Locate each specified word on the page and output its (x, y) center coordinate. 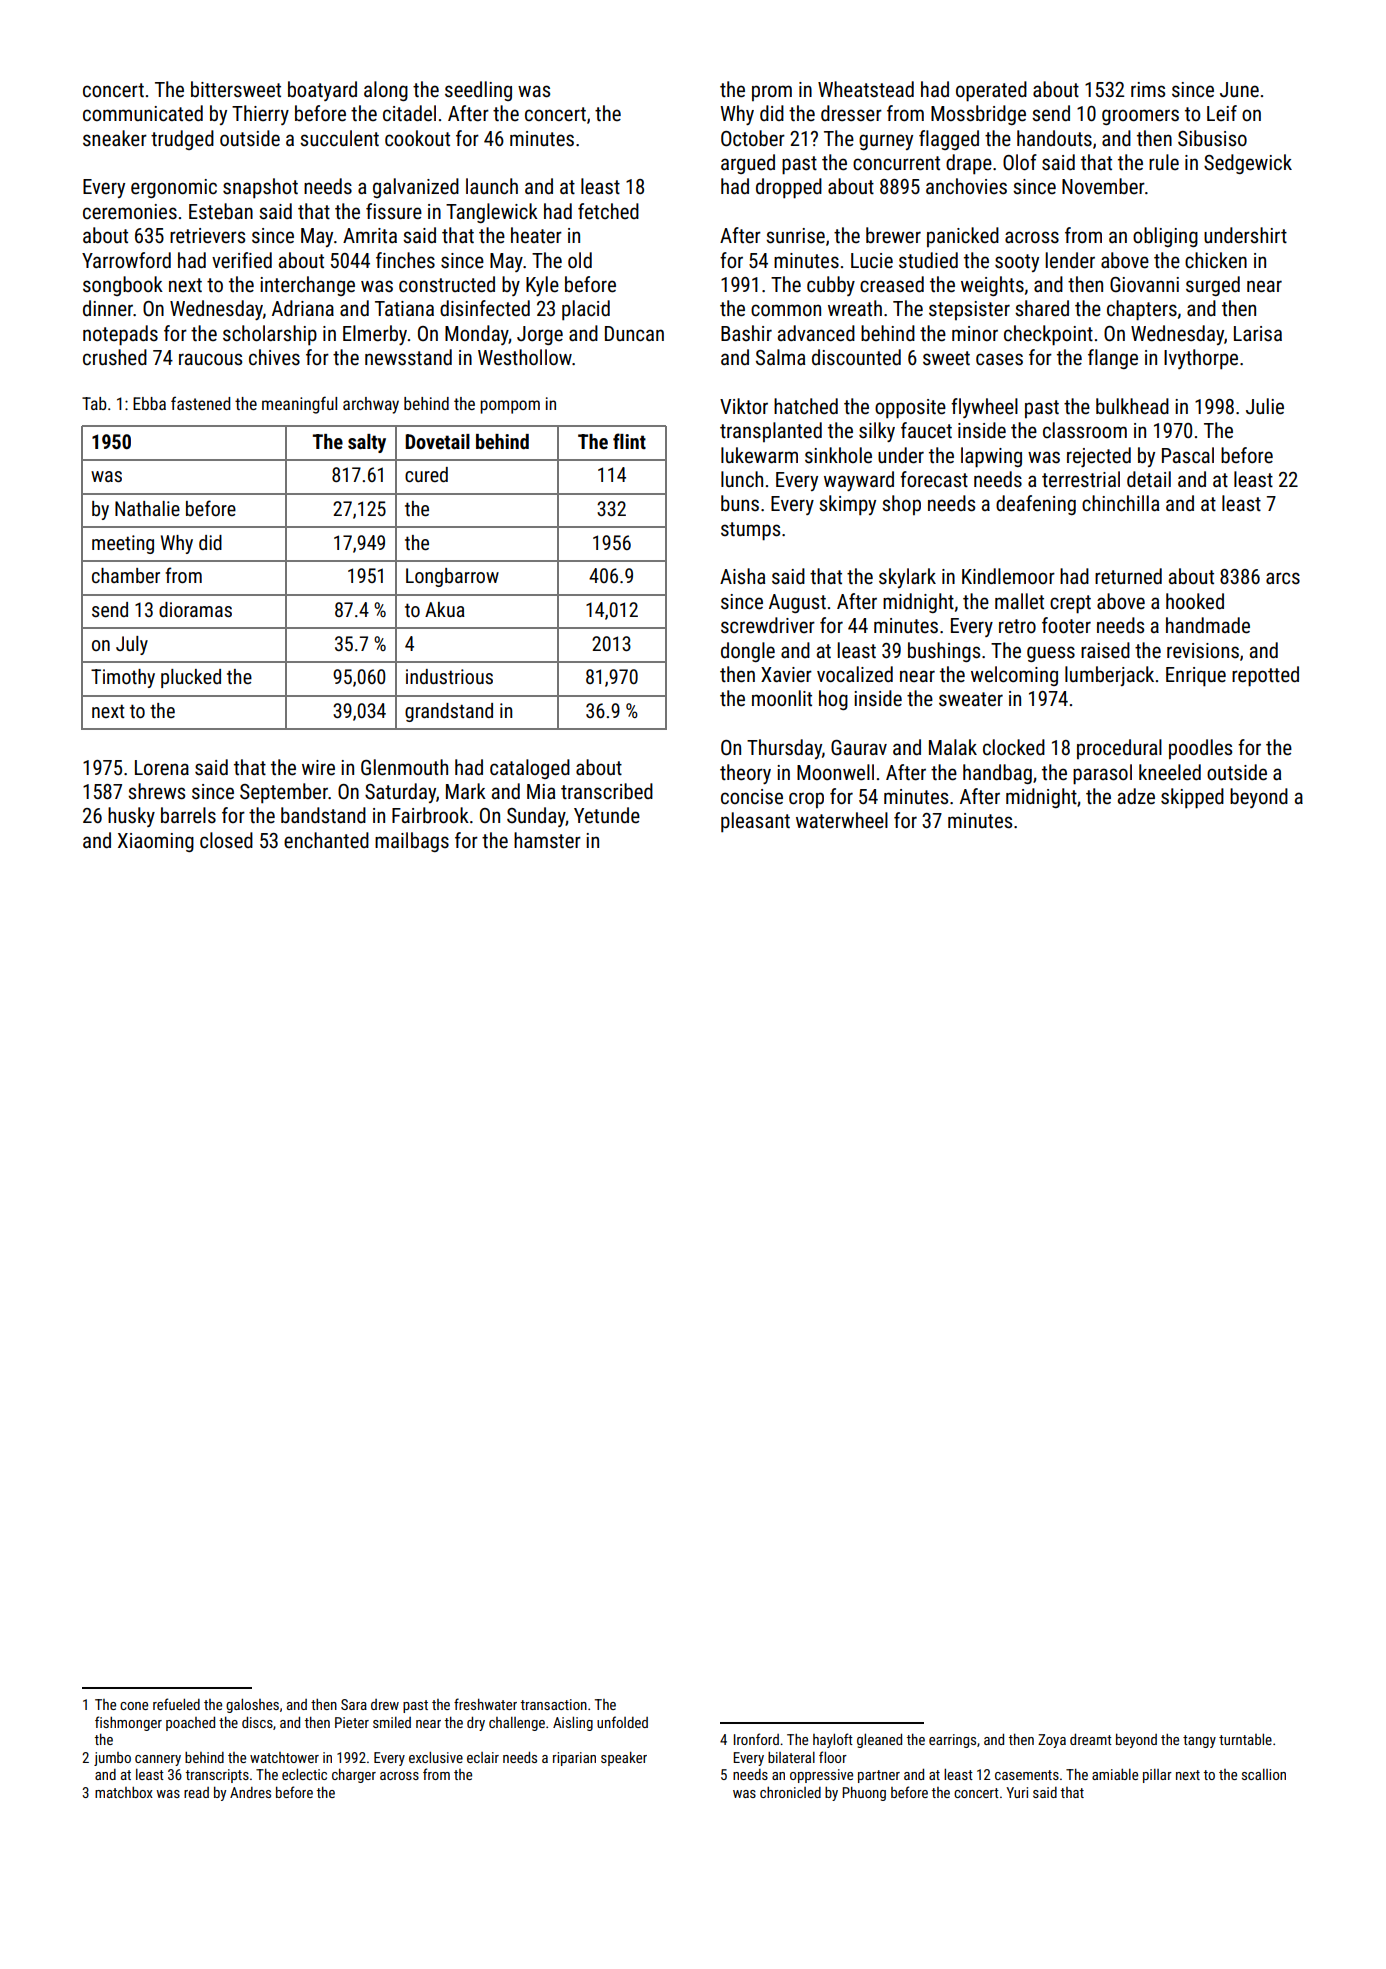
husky (131, 817)
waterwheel (842, 820)
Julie (1265, 406)
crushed (115, 357)
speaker (624, 1759)
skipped (1192, 798)
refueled (176, 1704)
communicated (143, 113)
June (1239, 89)
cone (134, 1706)
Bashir (746, 333)
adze (1136, 796)
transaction (554, 1704)
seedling (478, 91)
